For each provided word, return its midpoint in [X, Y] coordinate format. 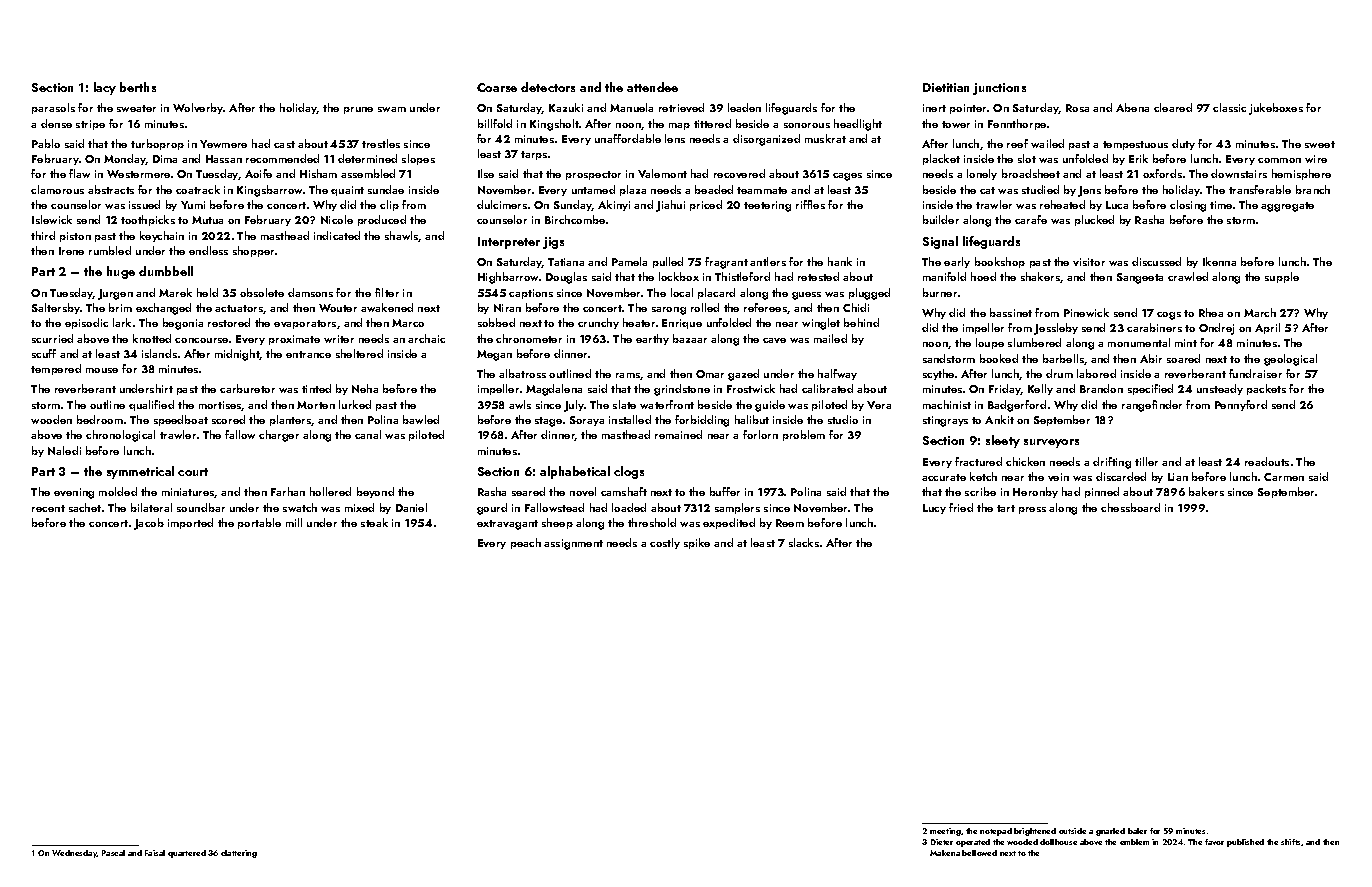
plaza [633, 190]
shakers [1040, 276]
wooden [51, 419]
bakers [1206, 491]
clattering [239, 854]
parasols [53, 108]
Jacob [149, 524]
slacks [804, 542]
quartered [187, 854]
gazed [743, 375]
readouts [1267, 461]
